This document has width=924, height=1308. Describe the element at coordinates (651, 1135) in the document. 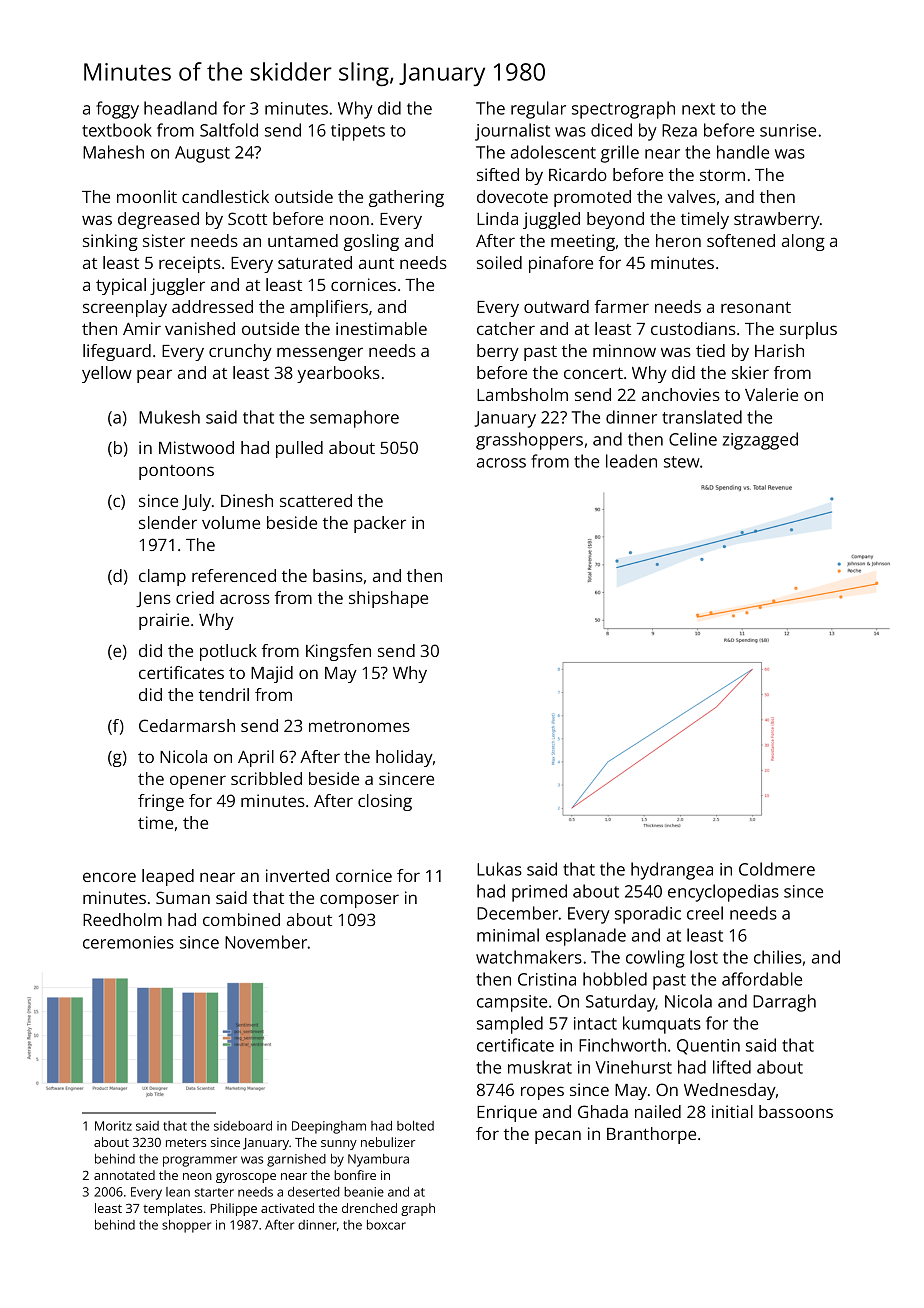

I see `Branthorpe` at that location.
